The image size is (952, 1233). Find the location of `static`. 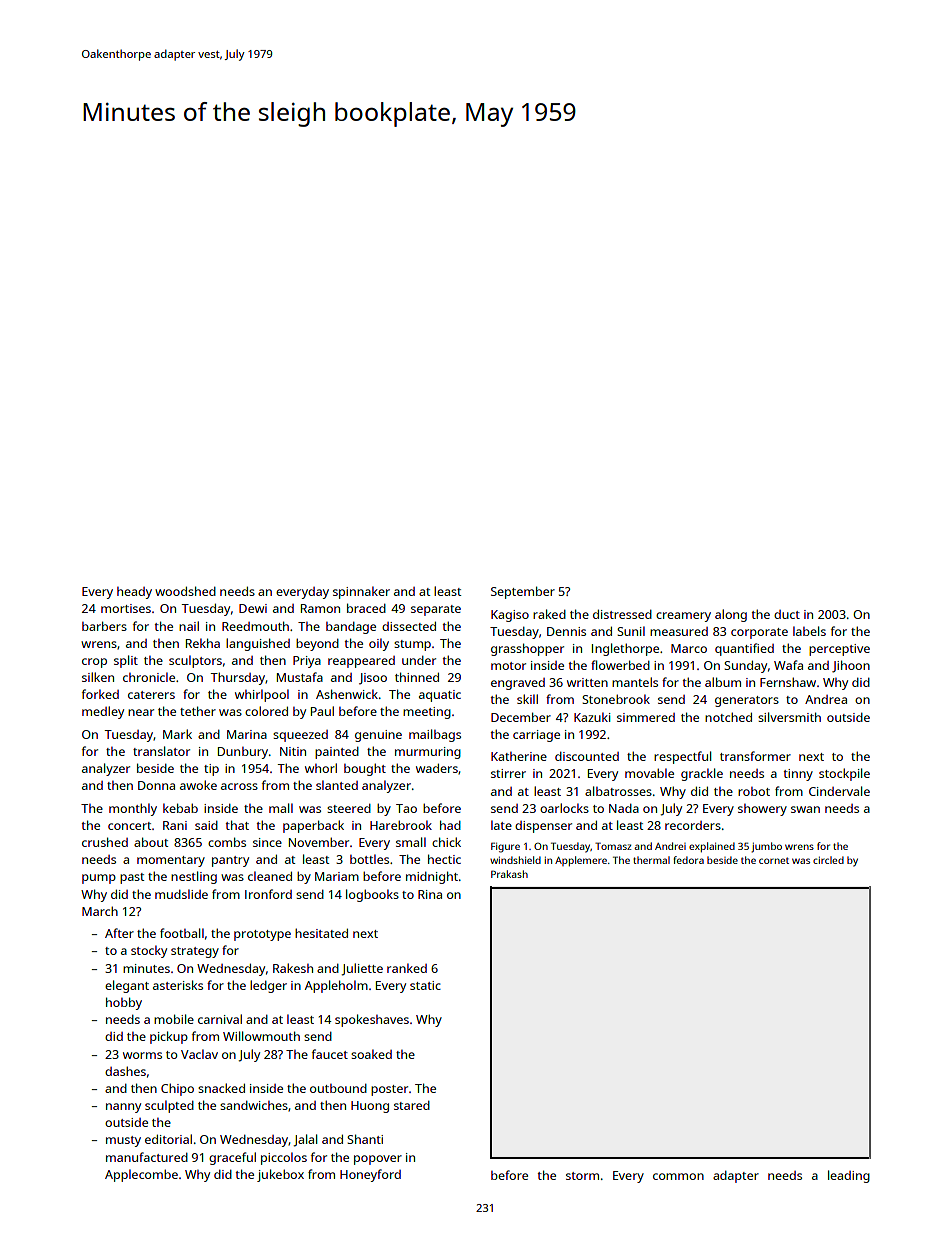

static is located at coordinates (425, 985).
